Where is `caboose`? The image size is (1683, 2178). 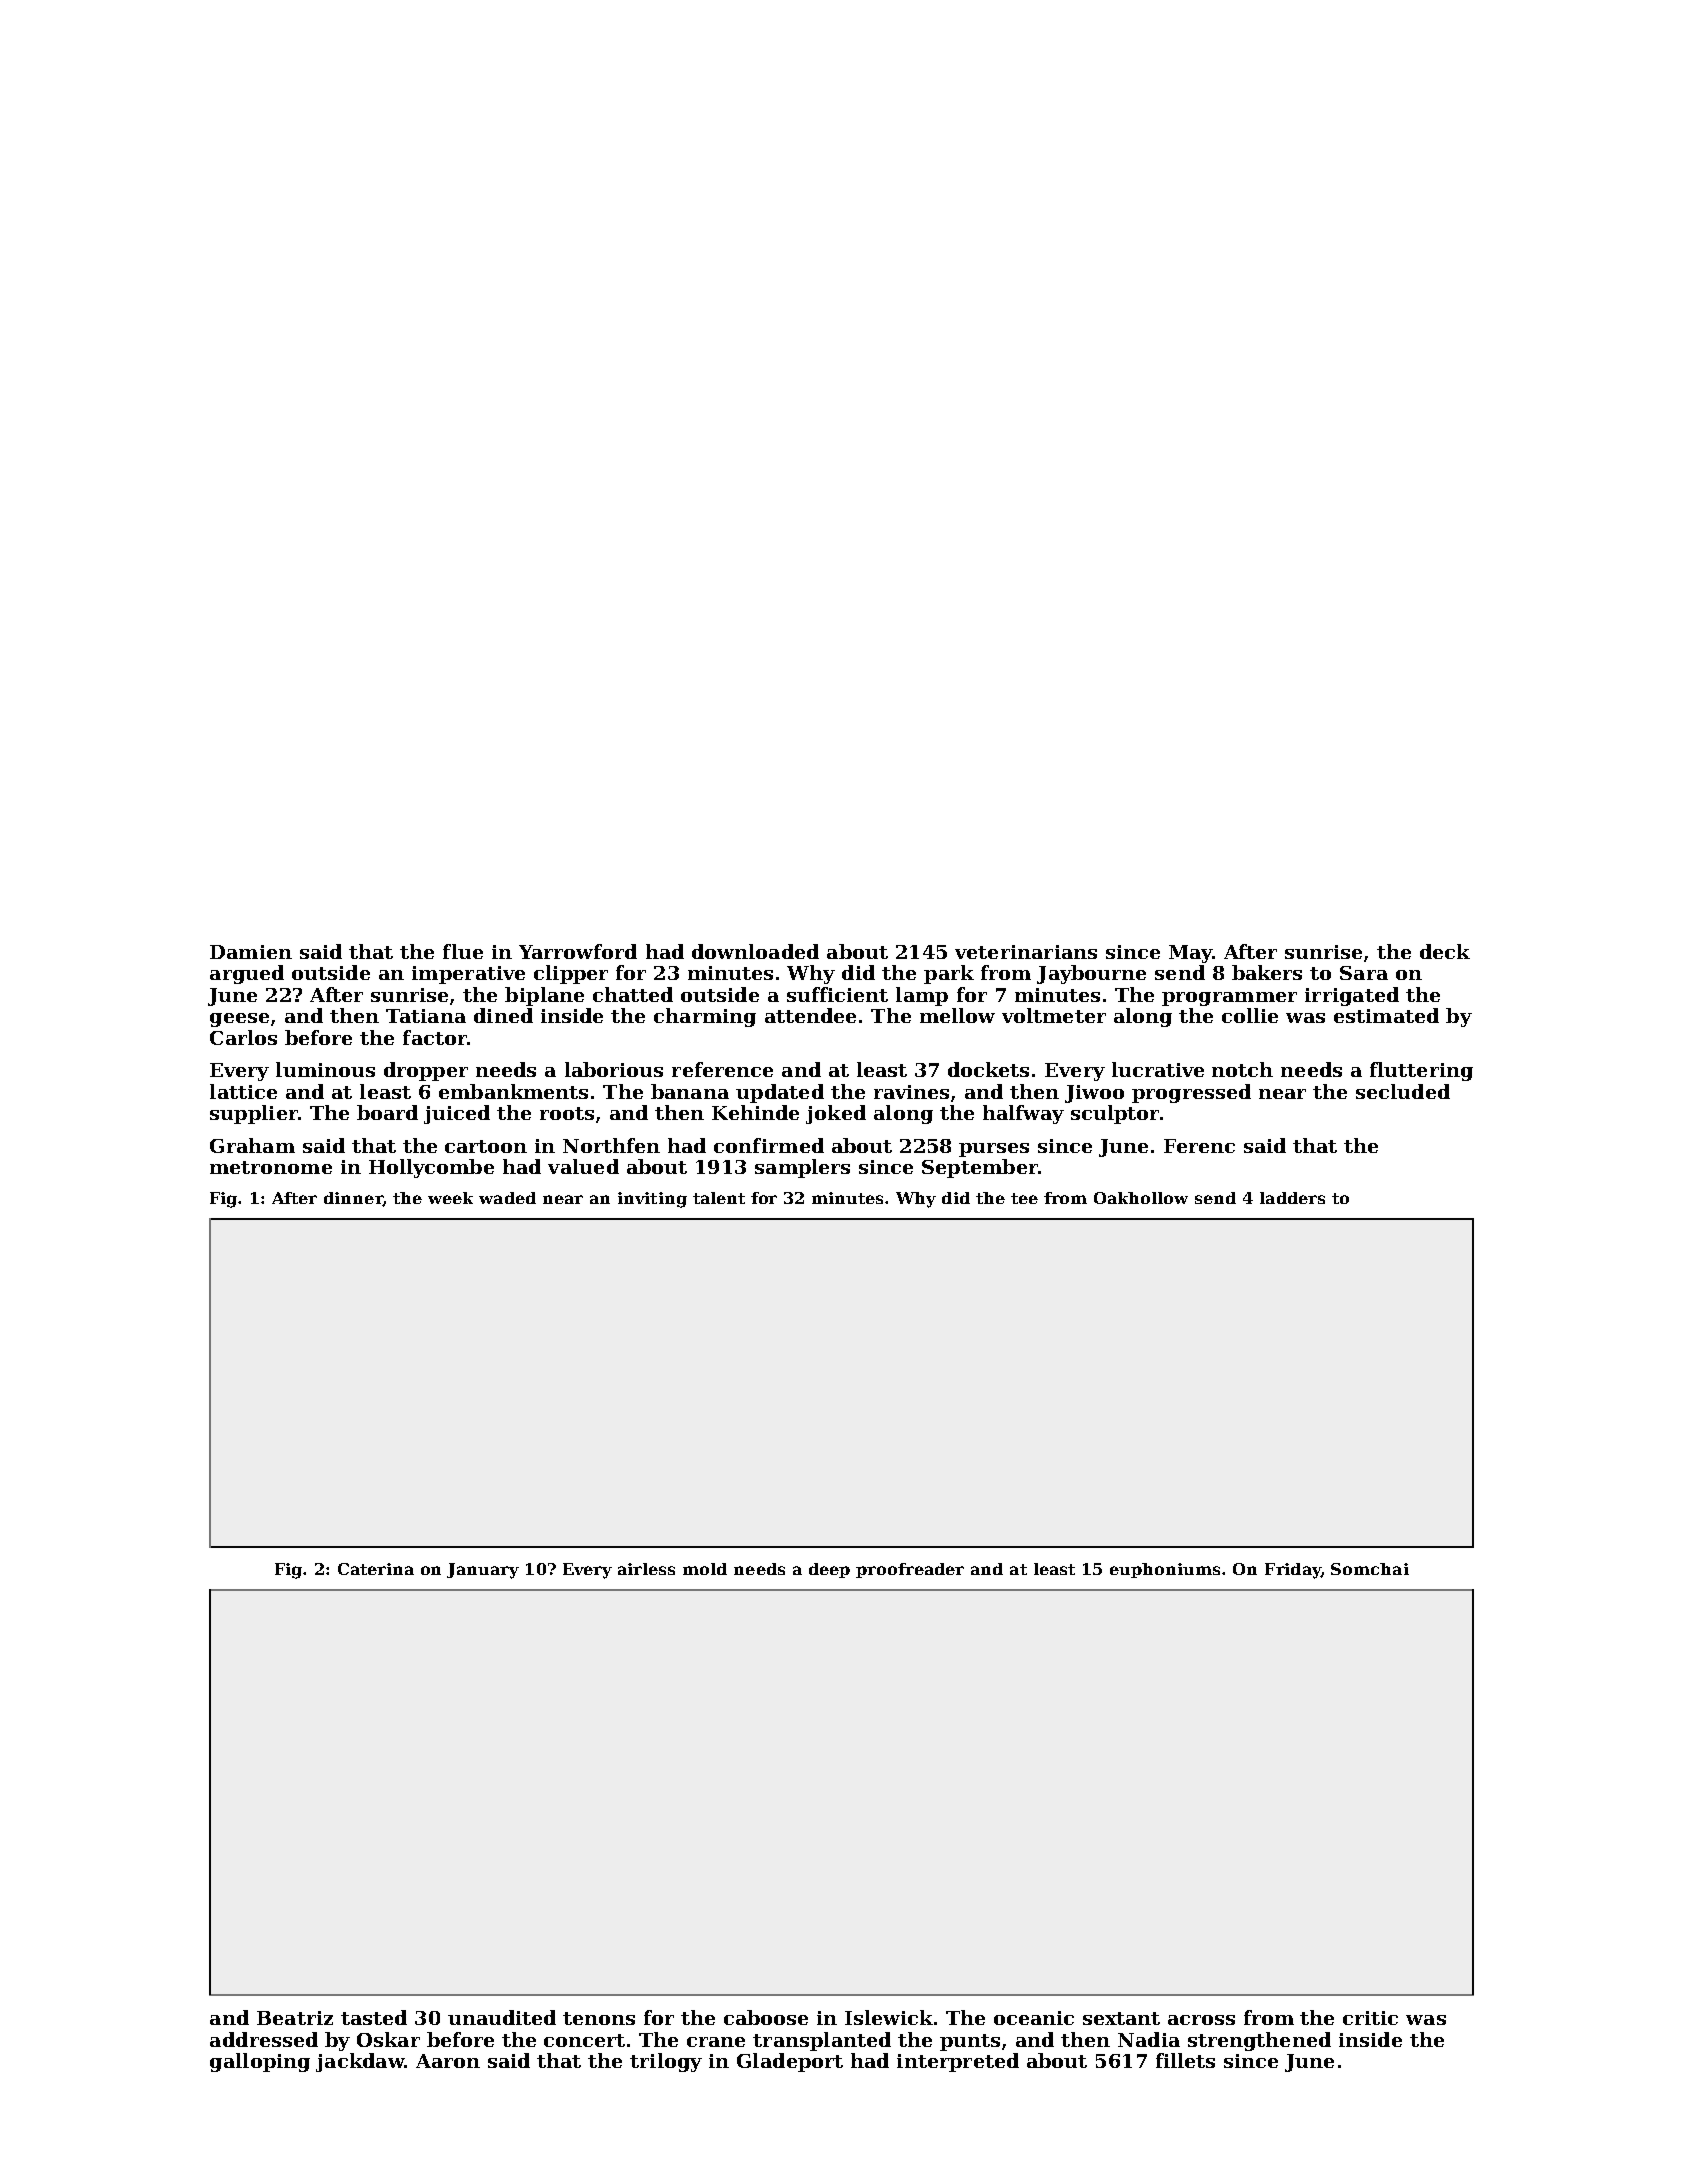
caboose is located at coordinates (766, 2017).
